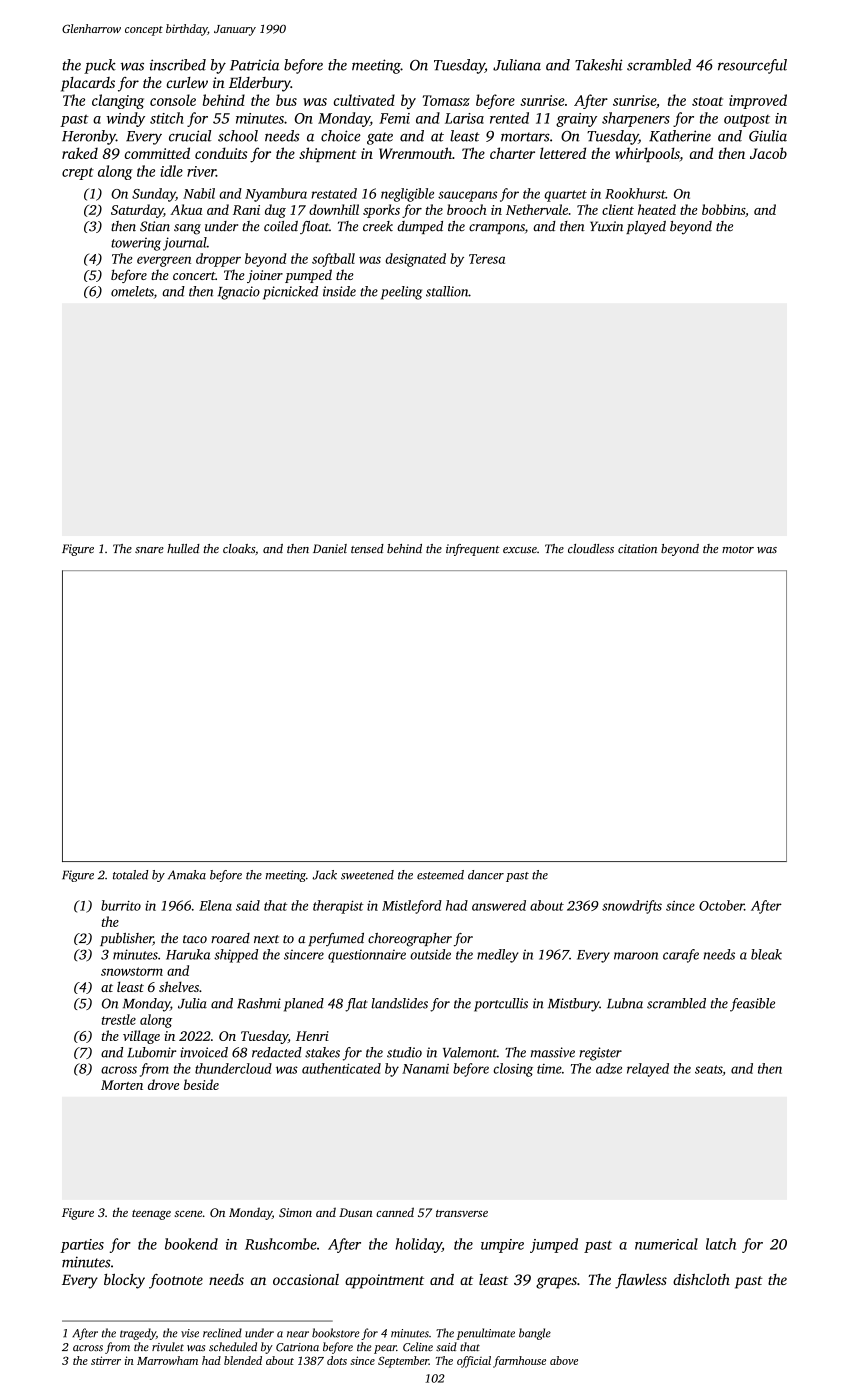  I want to click on resourceful, so click(752, 66).
